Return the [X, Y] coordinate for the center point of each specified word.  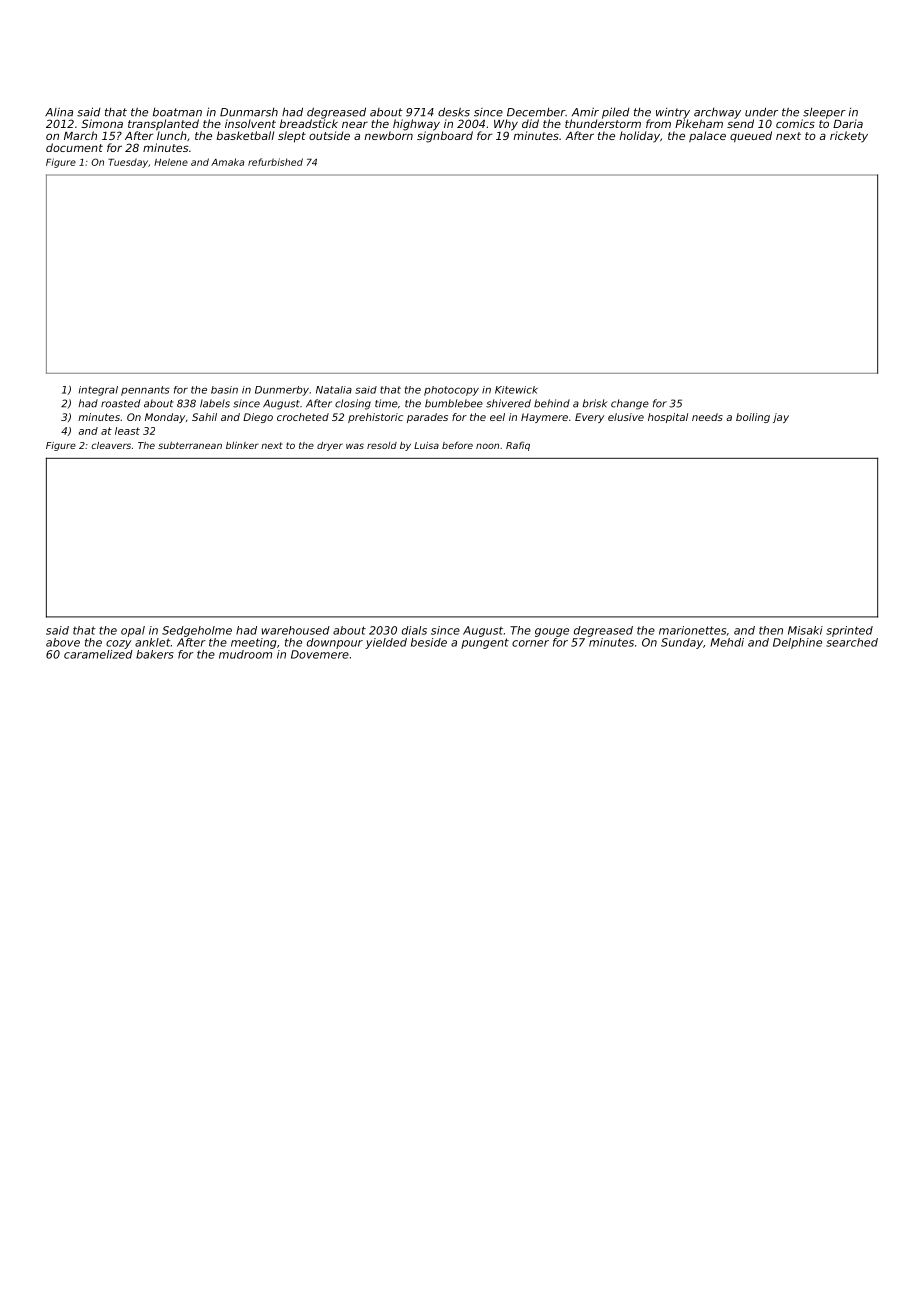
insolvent [250, 123]
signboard [445, 137]
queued [751, 137]
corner [530, 643]
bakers [155, 654]
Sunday [682, 643]
